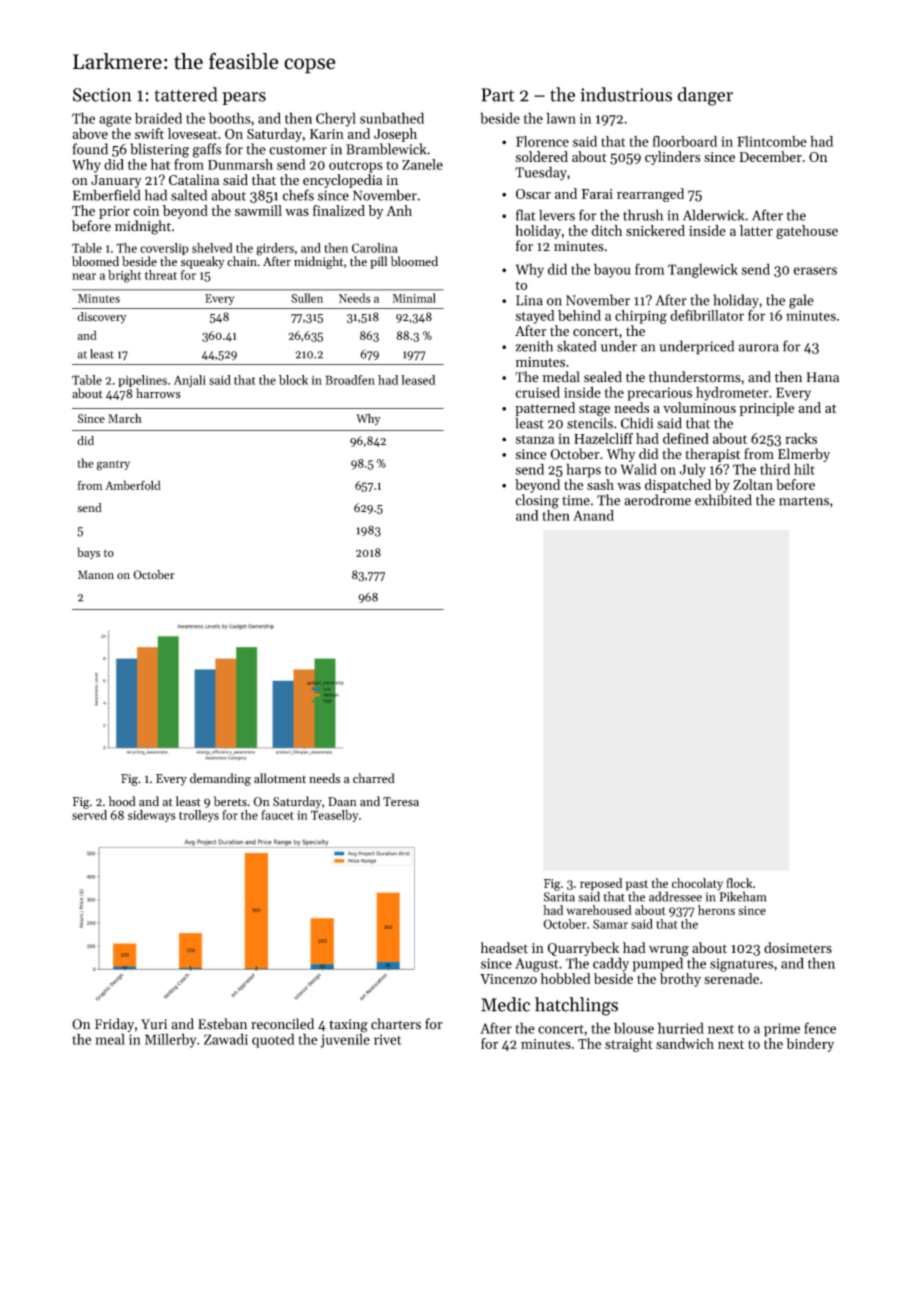 The height and width of the screenshot is (1308, 924). I want to click on stanza, so click(535, 439).
